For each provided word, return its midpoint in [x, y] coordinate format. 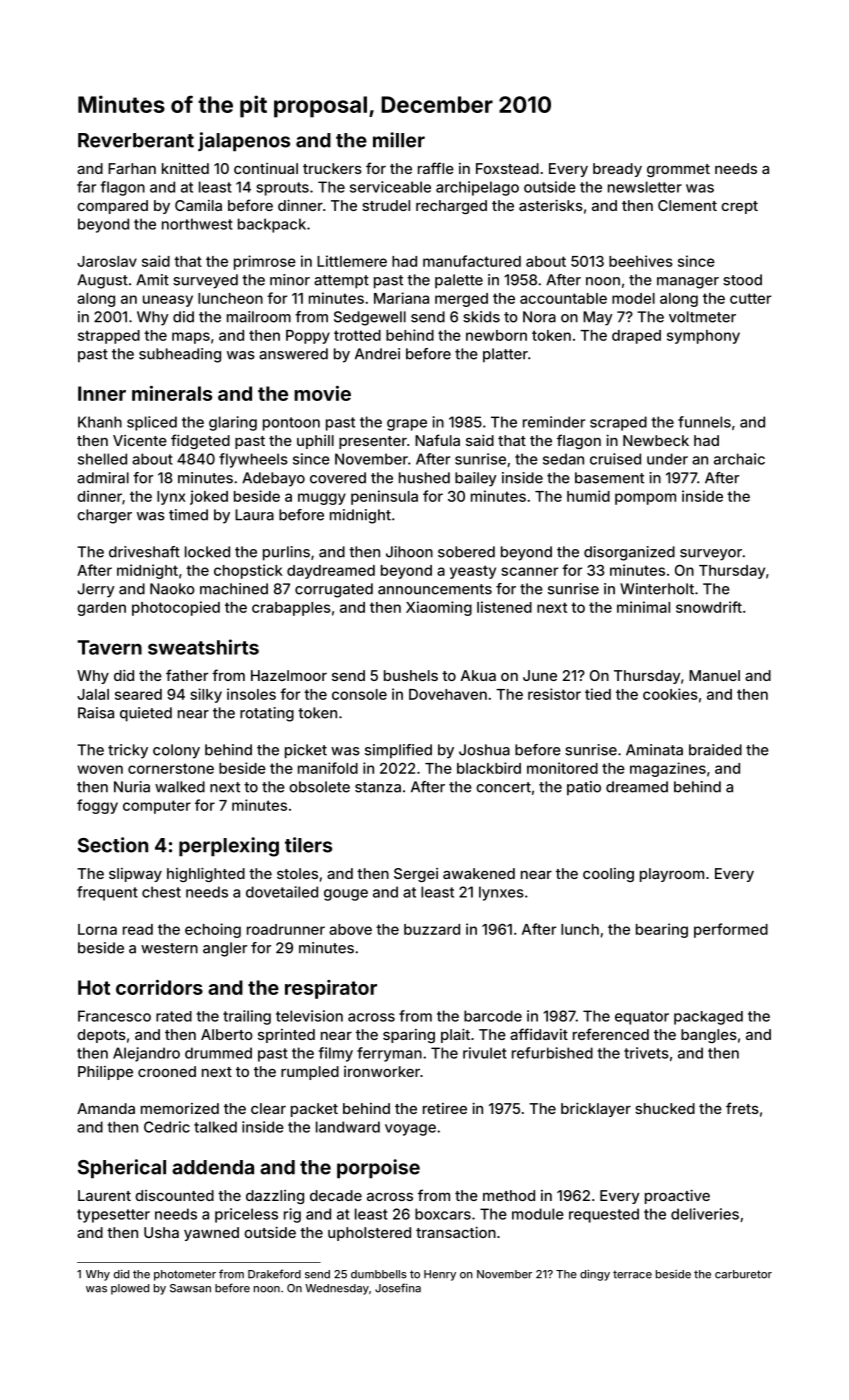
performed [731, 930]
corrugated [334, 590]
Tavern [109, 647]
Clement [687, 205]
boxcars [443, 1214]
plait [455, 1035]
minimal [643, 607]
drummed [218, 1053]
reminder [554, 422]
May [598, 318]
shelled [102, 459]
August [102, 281]
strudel [386, 205]
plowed [130, 1289]
